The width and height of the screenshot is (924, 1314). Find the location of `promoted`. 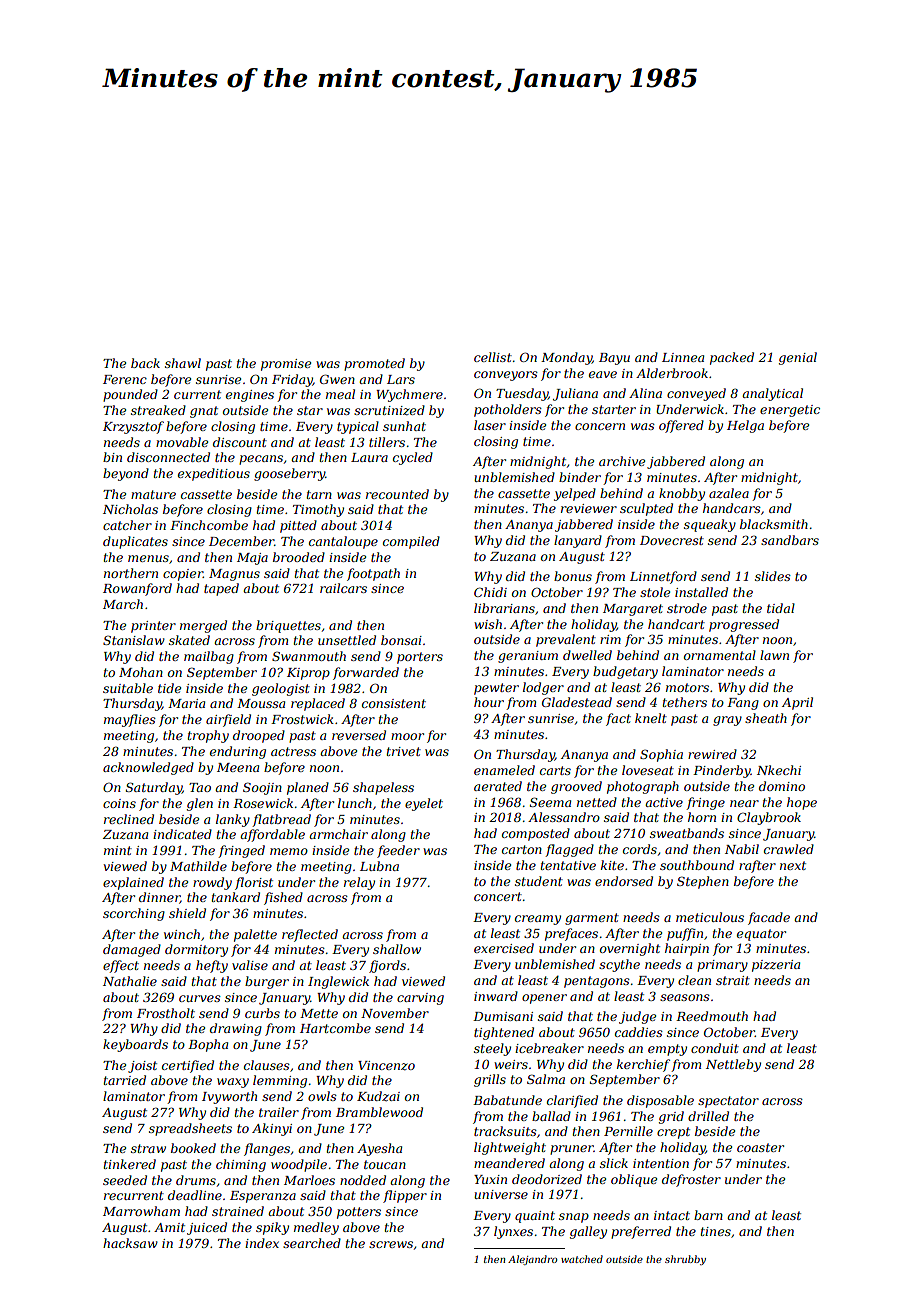

promoted is located at coordinates (374, 364).
